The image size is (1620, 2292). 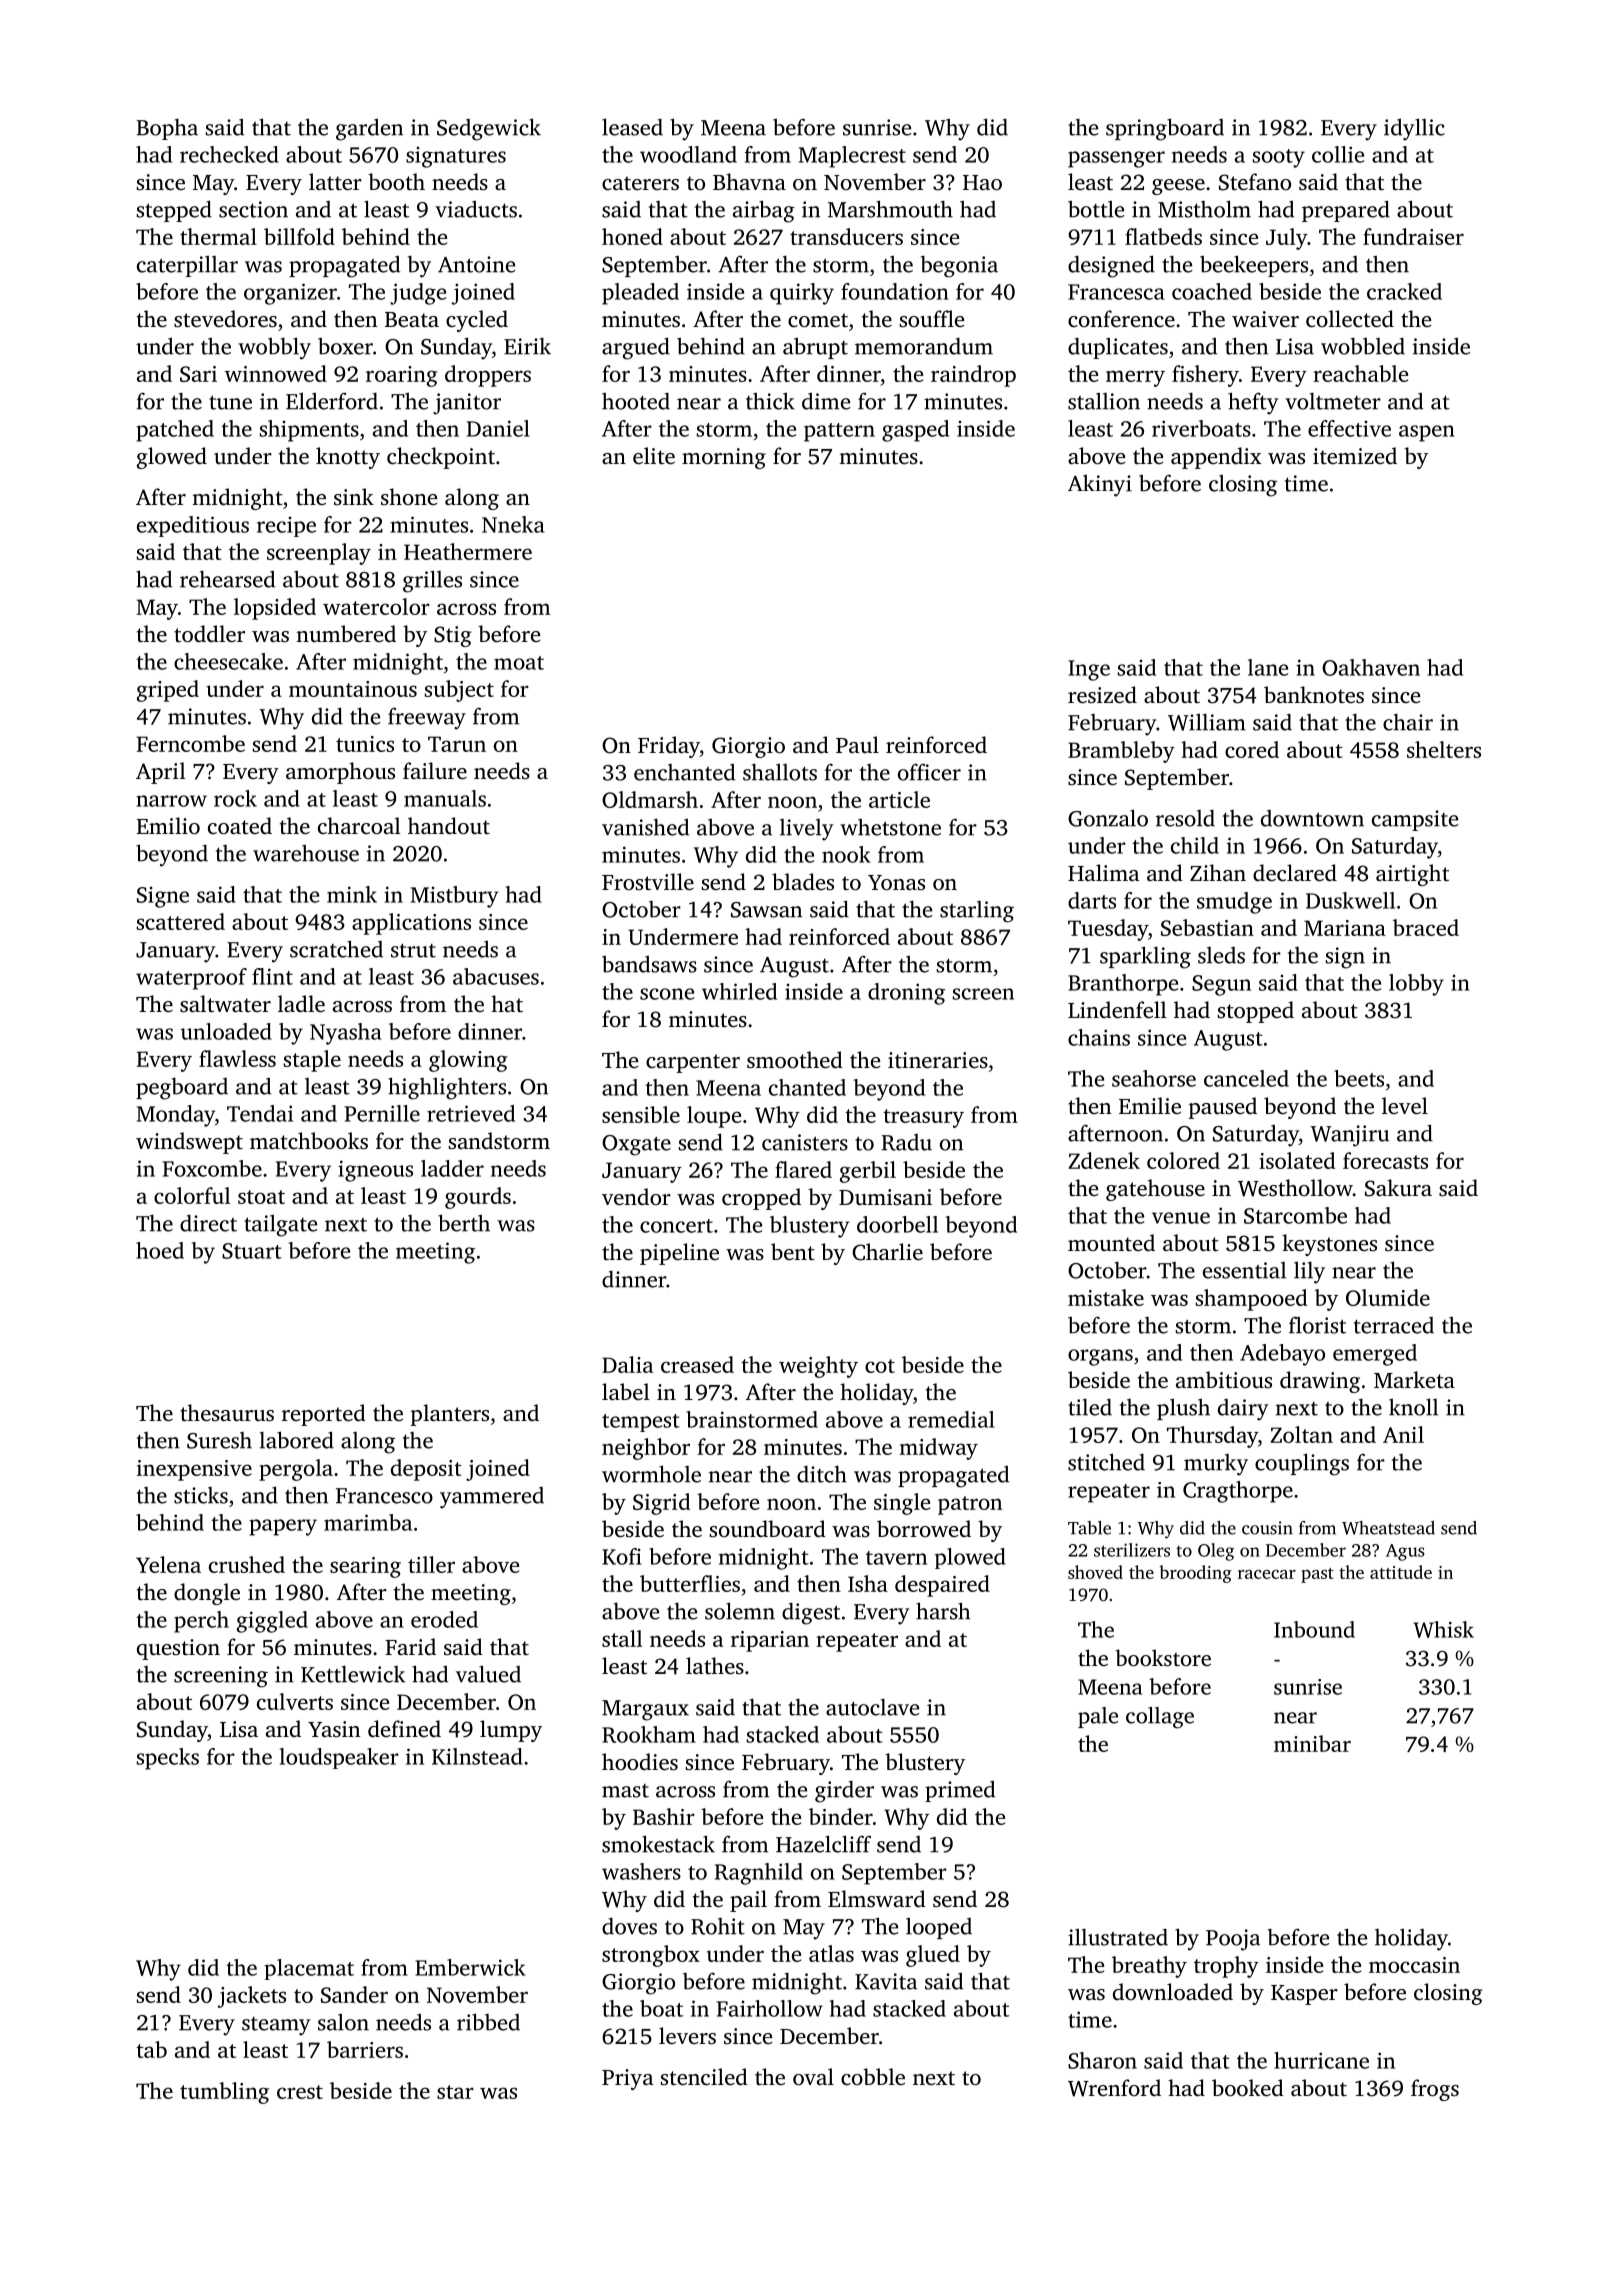 What do you see at coordinates (181, 921) in the image?
I see `scattered` at bounding box center [181, 921].
